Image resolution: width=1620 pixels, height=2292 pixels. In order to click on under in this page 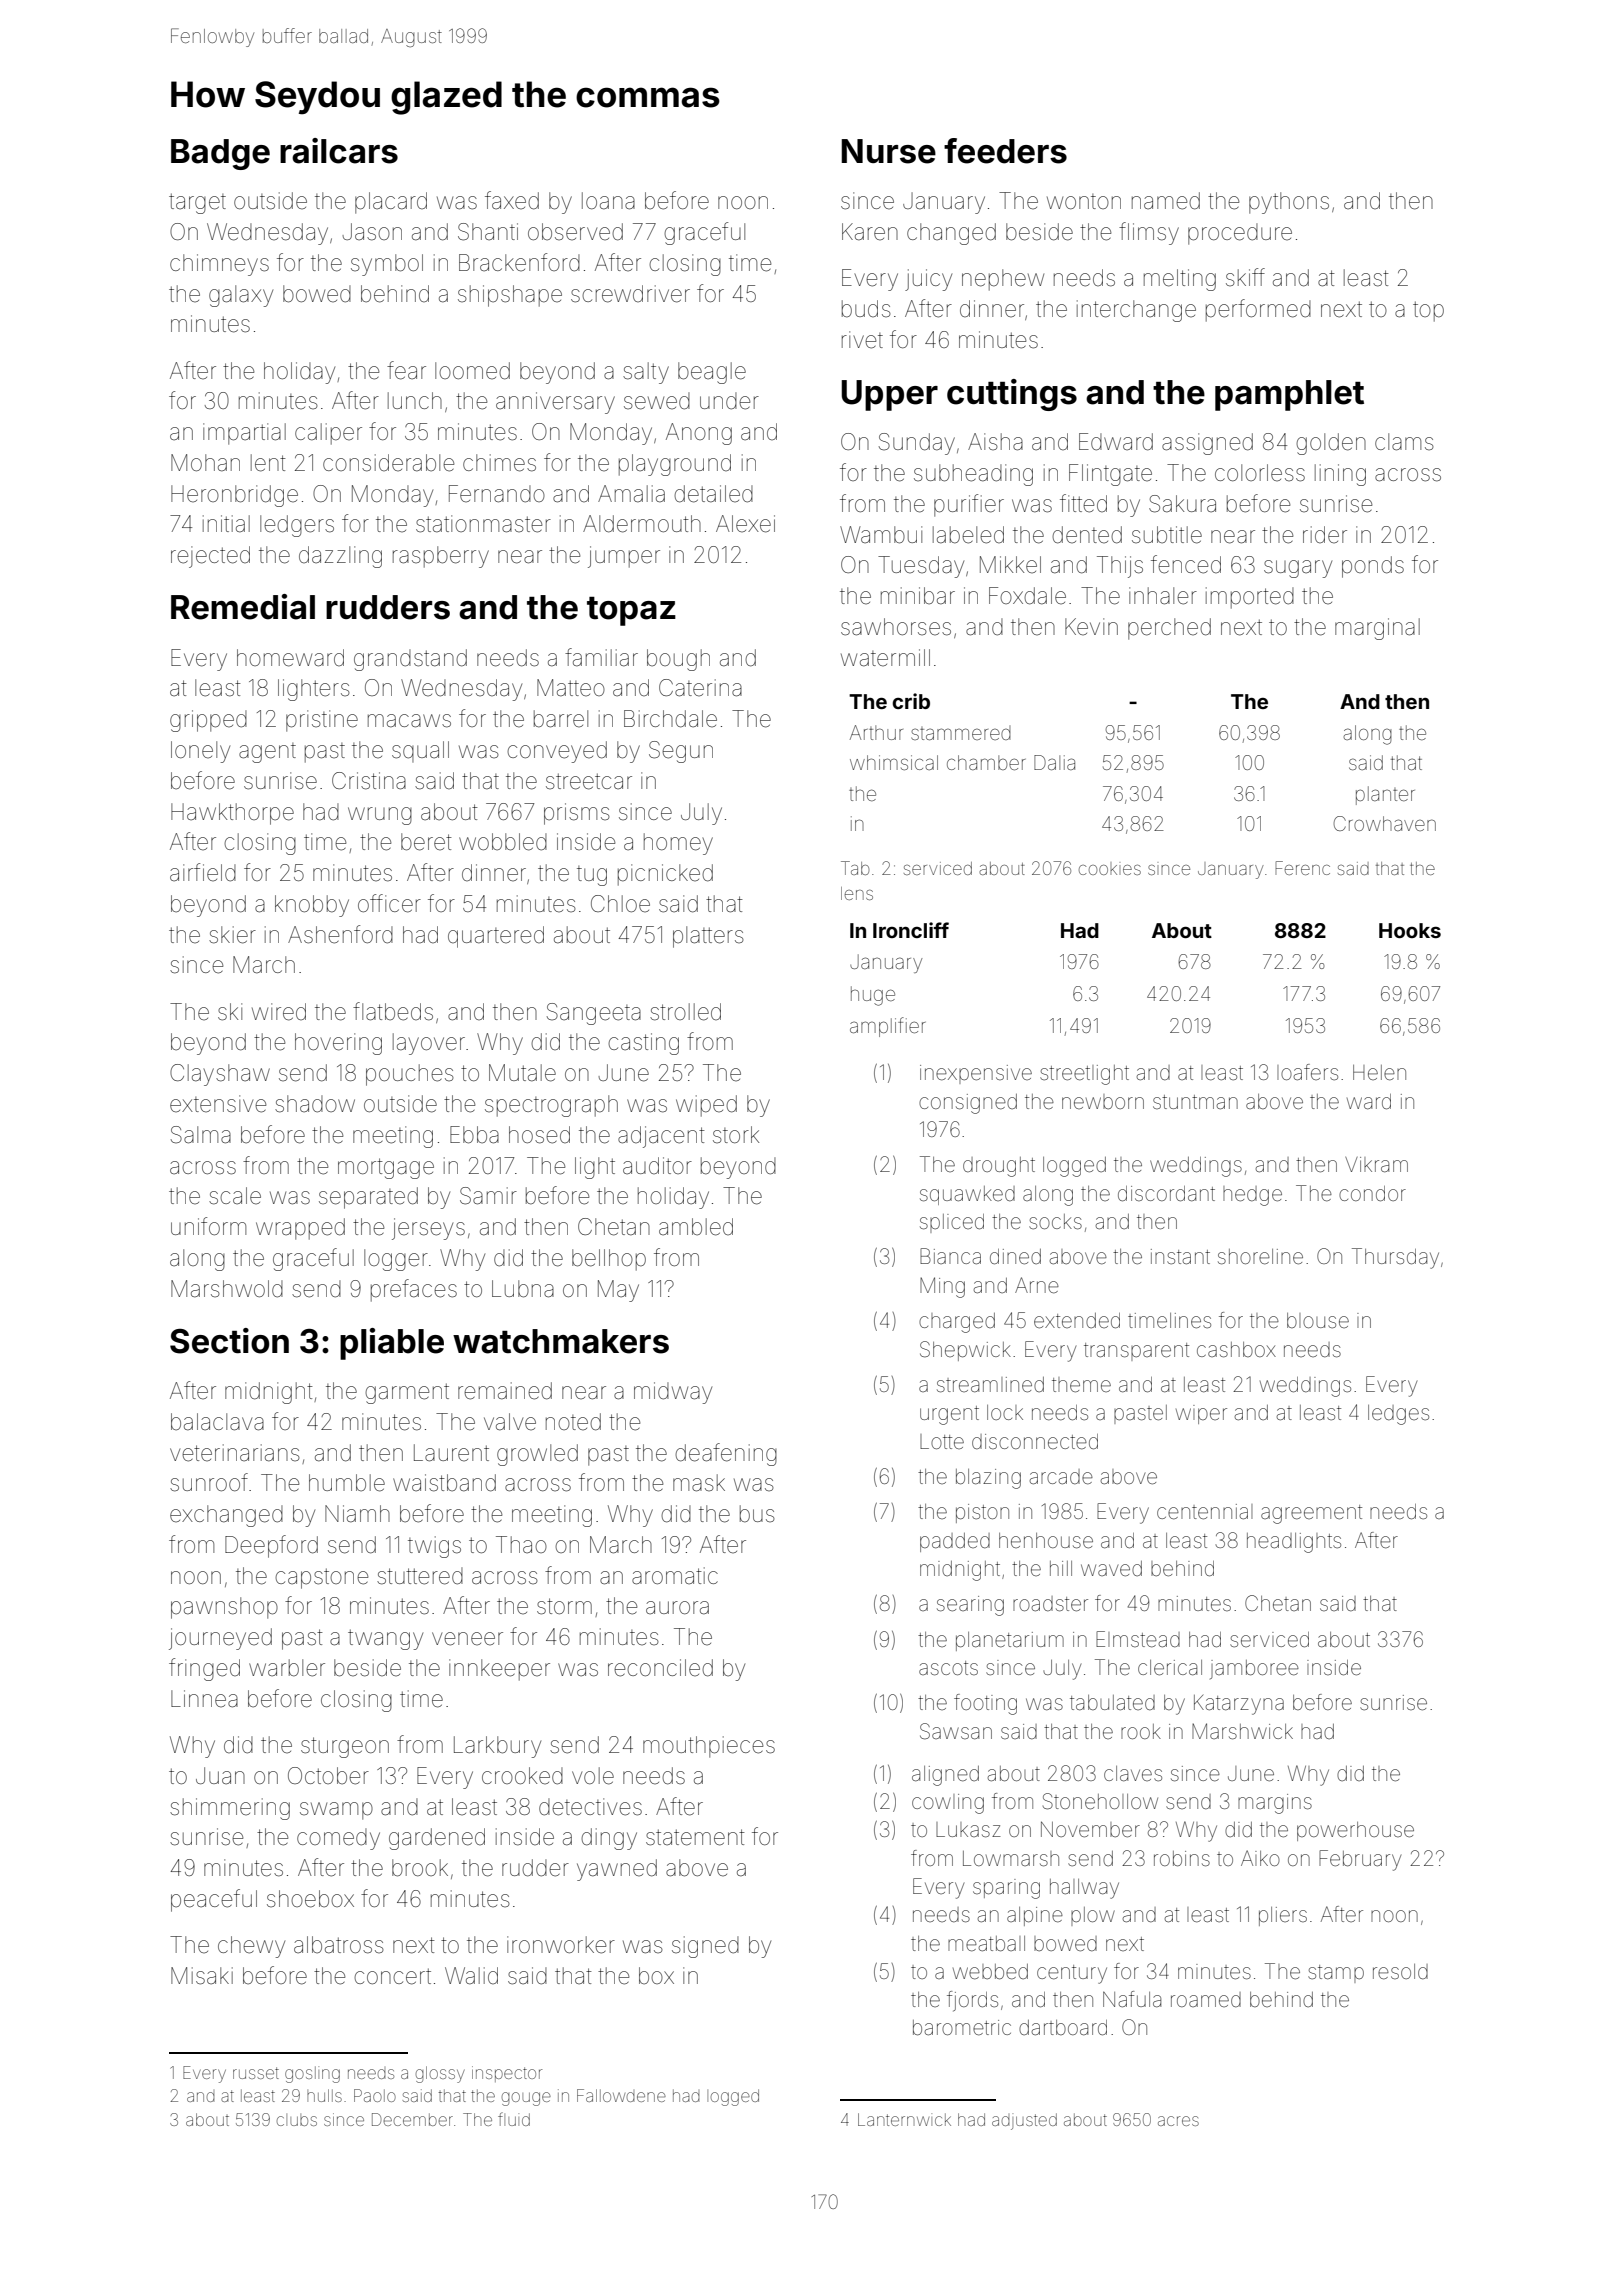, I will do `click(729, 401)`.
